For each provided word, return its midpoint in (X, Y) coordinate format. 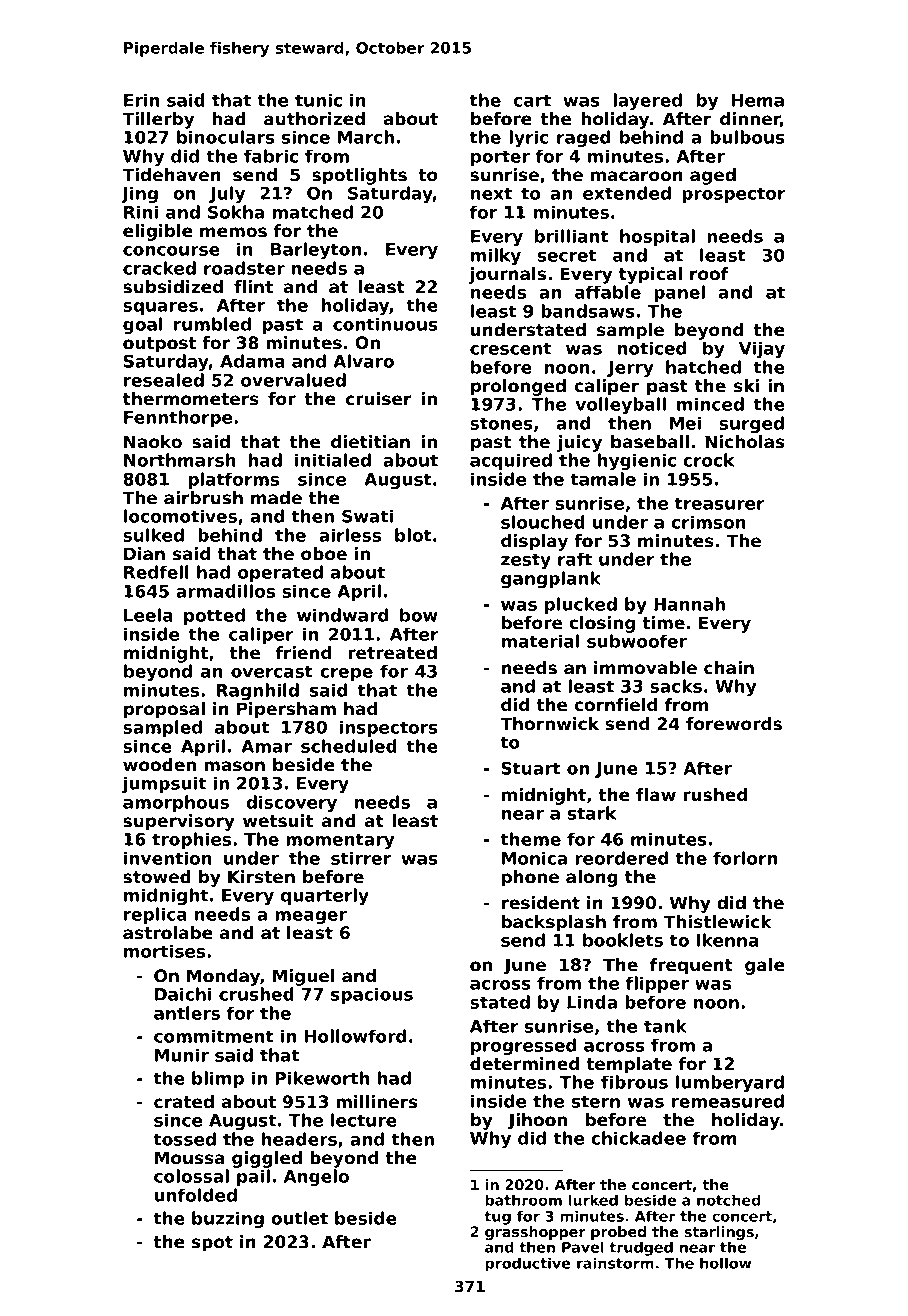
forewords (734, 724)
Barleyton (316, 251)
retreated (392, 653)
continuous (385, 324)
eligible (158, 232)
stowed (157, 877)
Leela (148, 615)
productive (528, 1264)
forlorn (745, 858)
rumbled (212, 324)
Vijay (762, 349)
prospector (733, 195)
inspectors (388, 728)
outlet (299, 1218)
